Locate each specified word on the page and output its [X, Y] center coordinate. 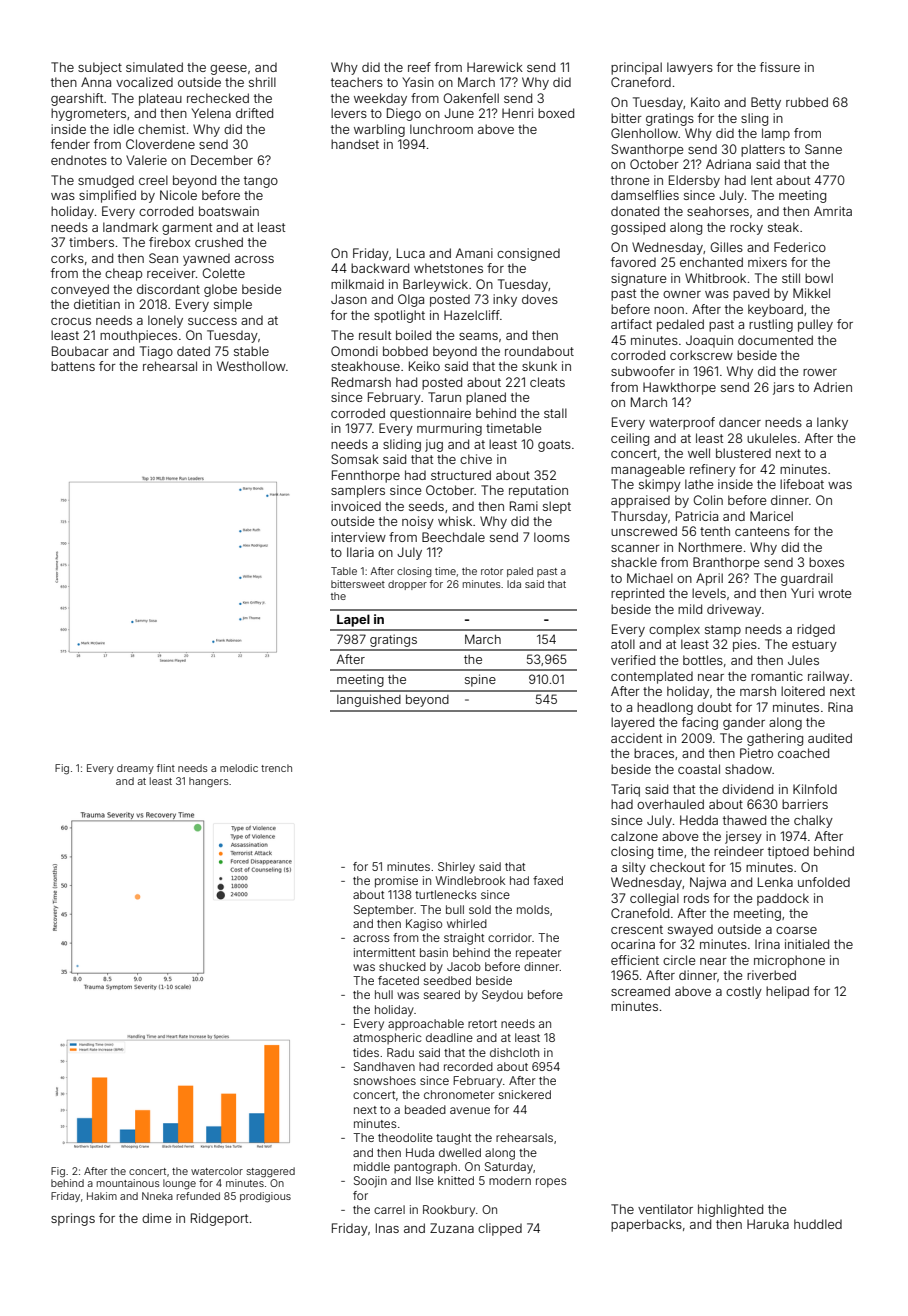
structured [461, 475]
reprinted [637, 594]
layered [632, 723]
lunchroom [441, 129]
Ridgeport [219, 1219]
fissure [780, 67]
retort [482, 1024]
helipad [787, 992]
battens [73, 366]
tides [366, 1052]
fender [70, 144]
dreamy [135, 769]
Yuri [802, 593]
